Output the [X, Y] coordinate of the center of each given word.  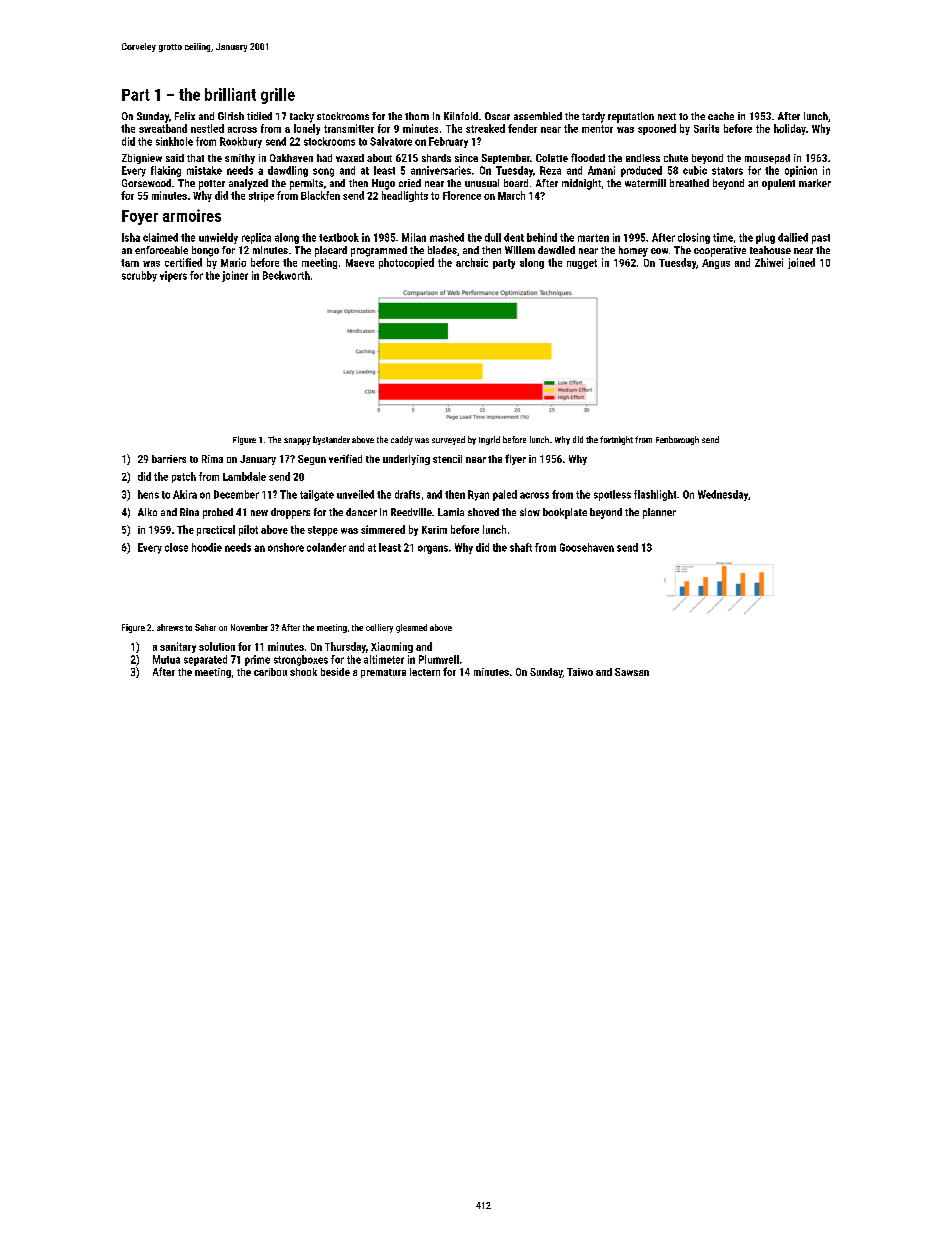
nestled [207, 128]
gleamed [411, 628]
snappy [297, 441]
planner [659, 513]
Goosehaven [587, 547]
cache [721, 116]
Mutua [166, 659]
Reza [550, 170]
